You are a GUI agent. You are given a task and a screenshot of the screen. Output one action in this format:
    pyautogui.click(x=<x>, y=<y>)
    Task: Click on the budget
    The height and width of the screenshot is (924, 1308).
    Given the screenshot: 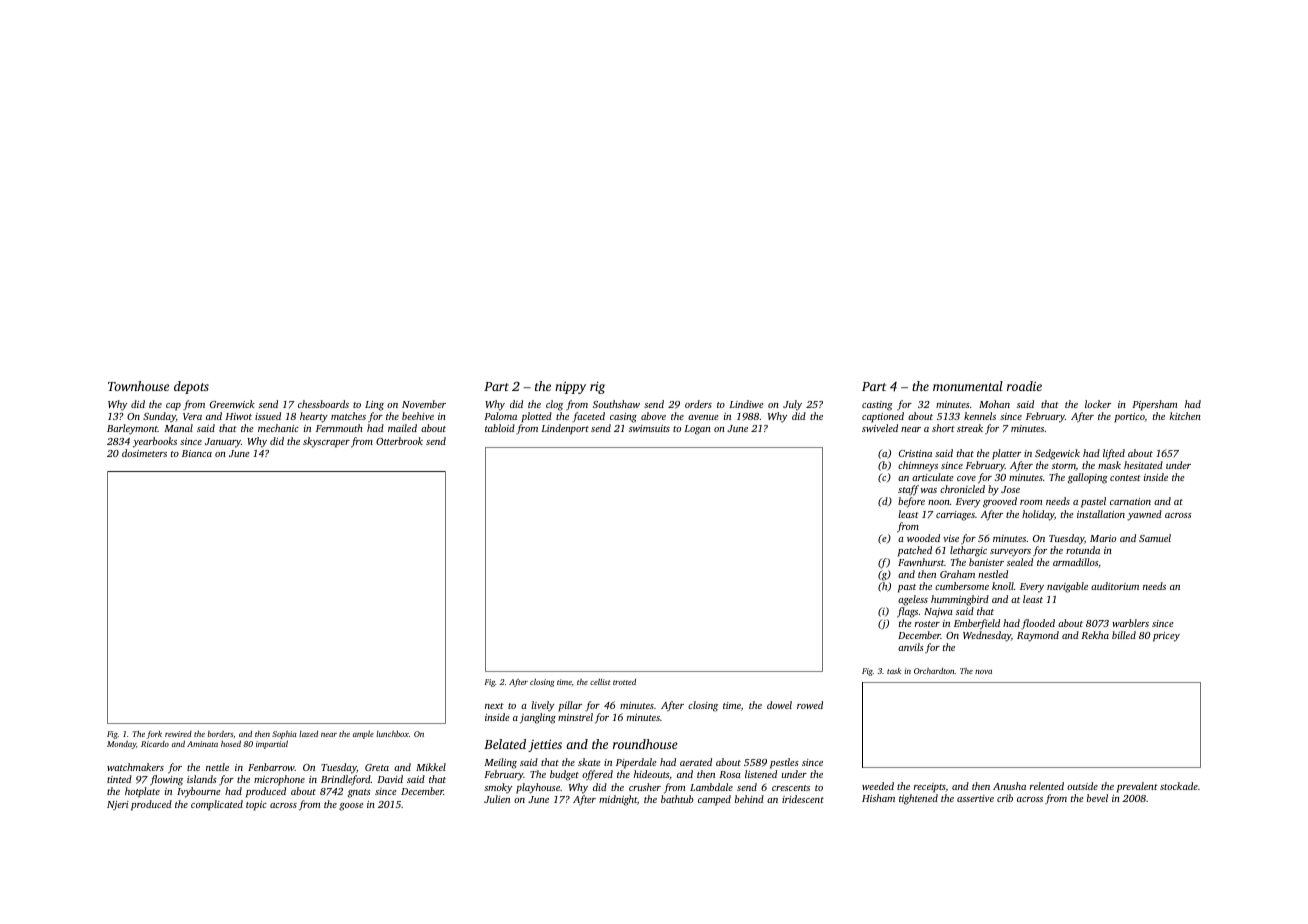 What is the action you would take?
    pyautogui.click(x=564, y=775)
